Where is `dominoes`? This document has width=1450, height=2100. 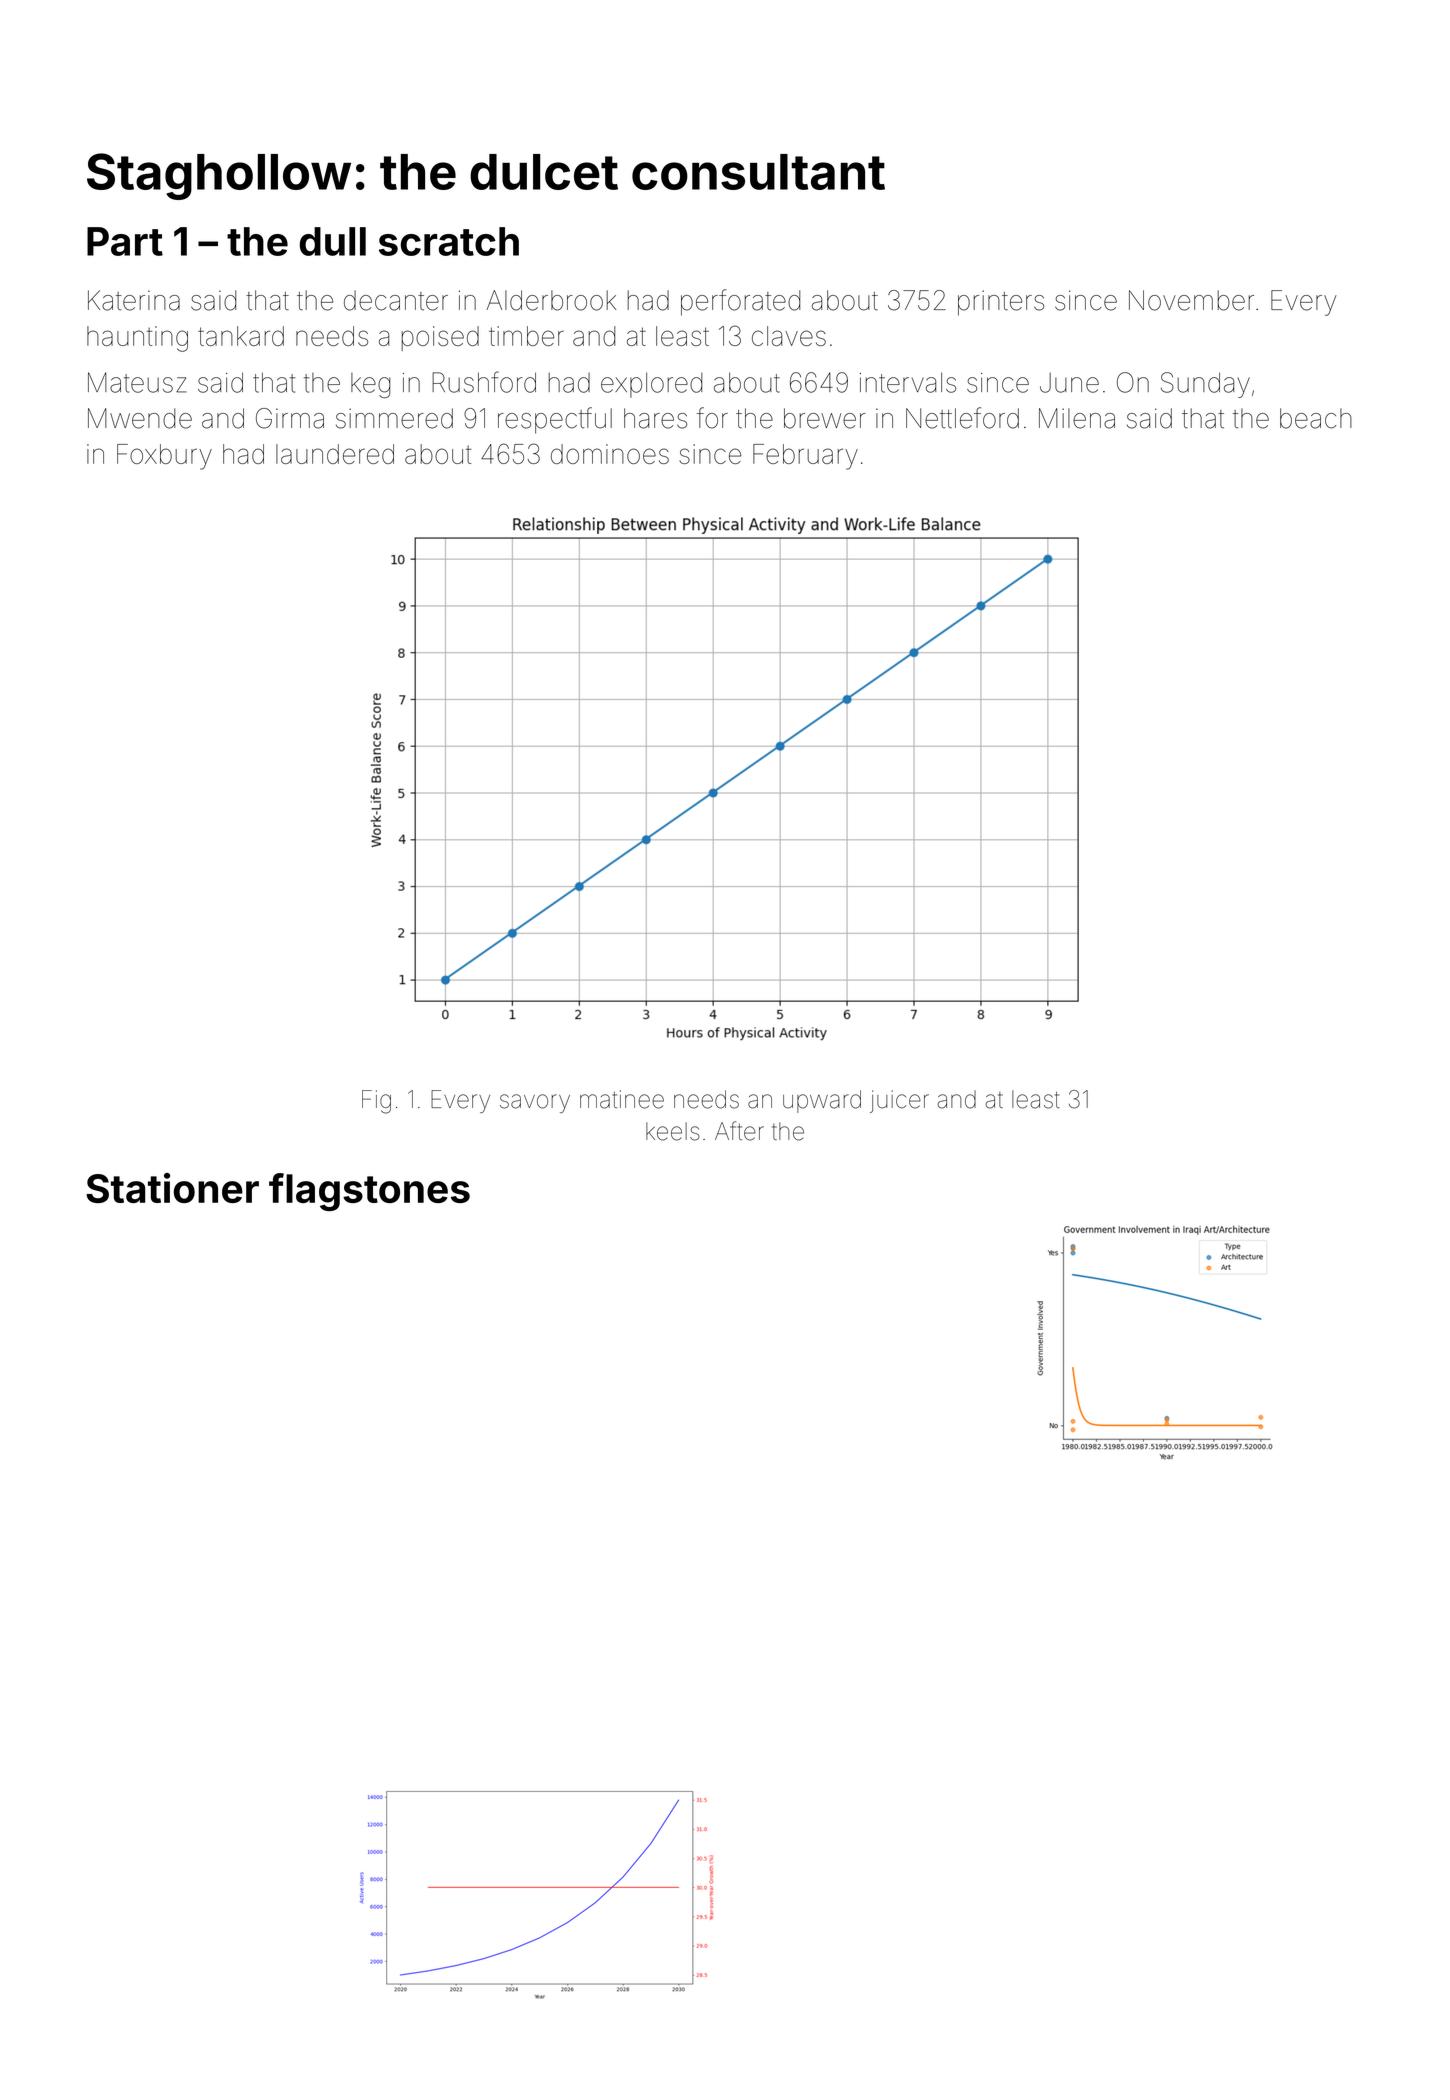 dominoes is located at coordinates (610, 454).
